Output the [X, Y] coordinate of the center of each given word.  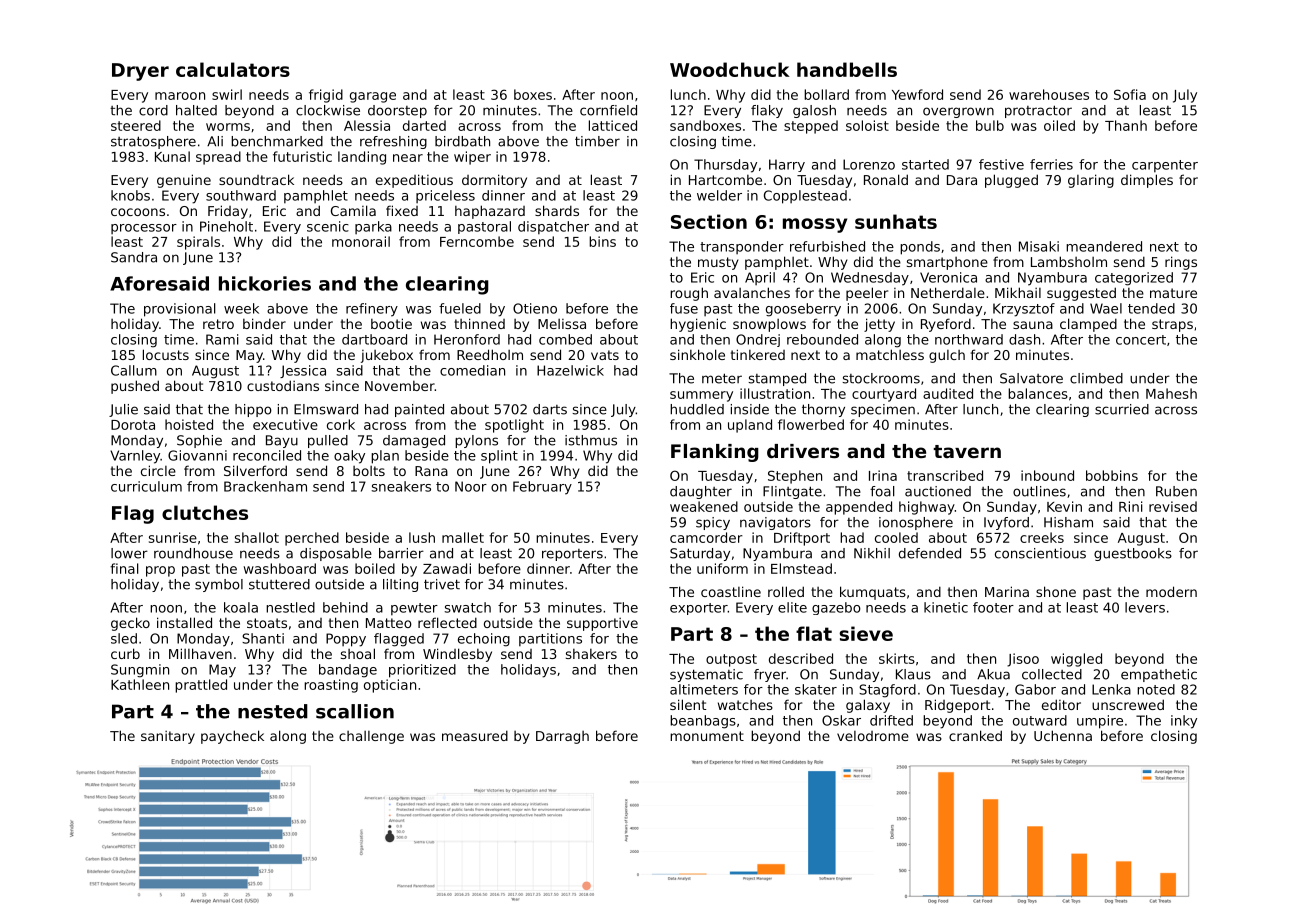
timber [597, 141]
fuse [684, 308]
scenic [328, 226]
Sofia [1130, 94]
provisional [180, 310]
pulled [328, 441]
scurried [1122, 409]
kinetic [946, 607]
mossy [815, 225]
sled [124, 638]
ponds [920, 248]
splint [499, 457]
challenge [371, 737]
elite [792, 607]
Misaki [1039, 246]
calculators [233, 69]
